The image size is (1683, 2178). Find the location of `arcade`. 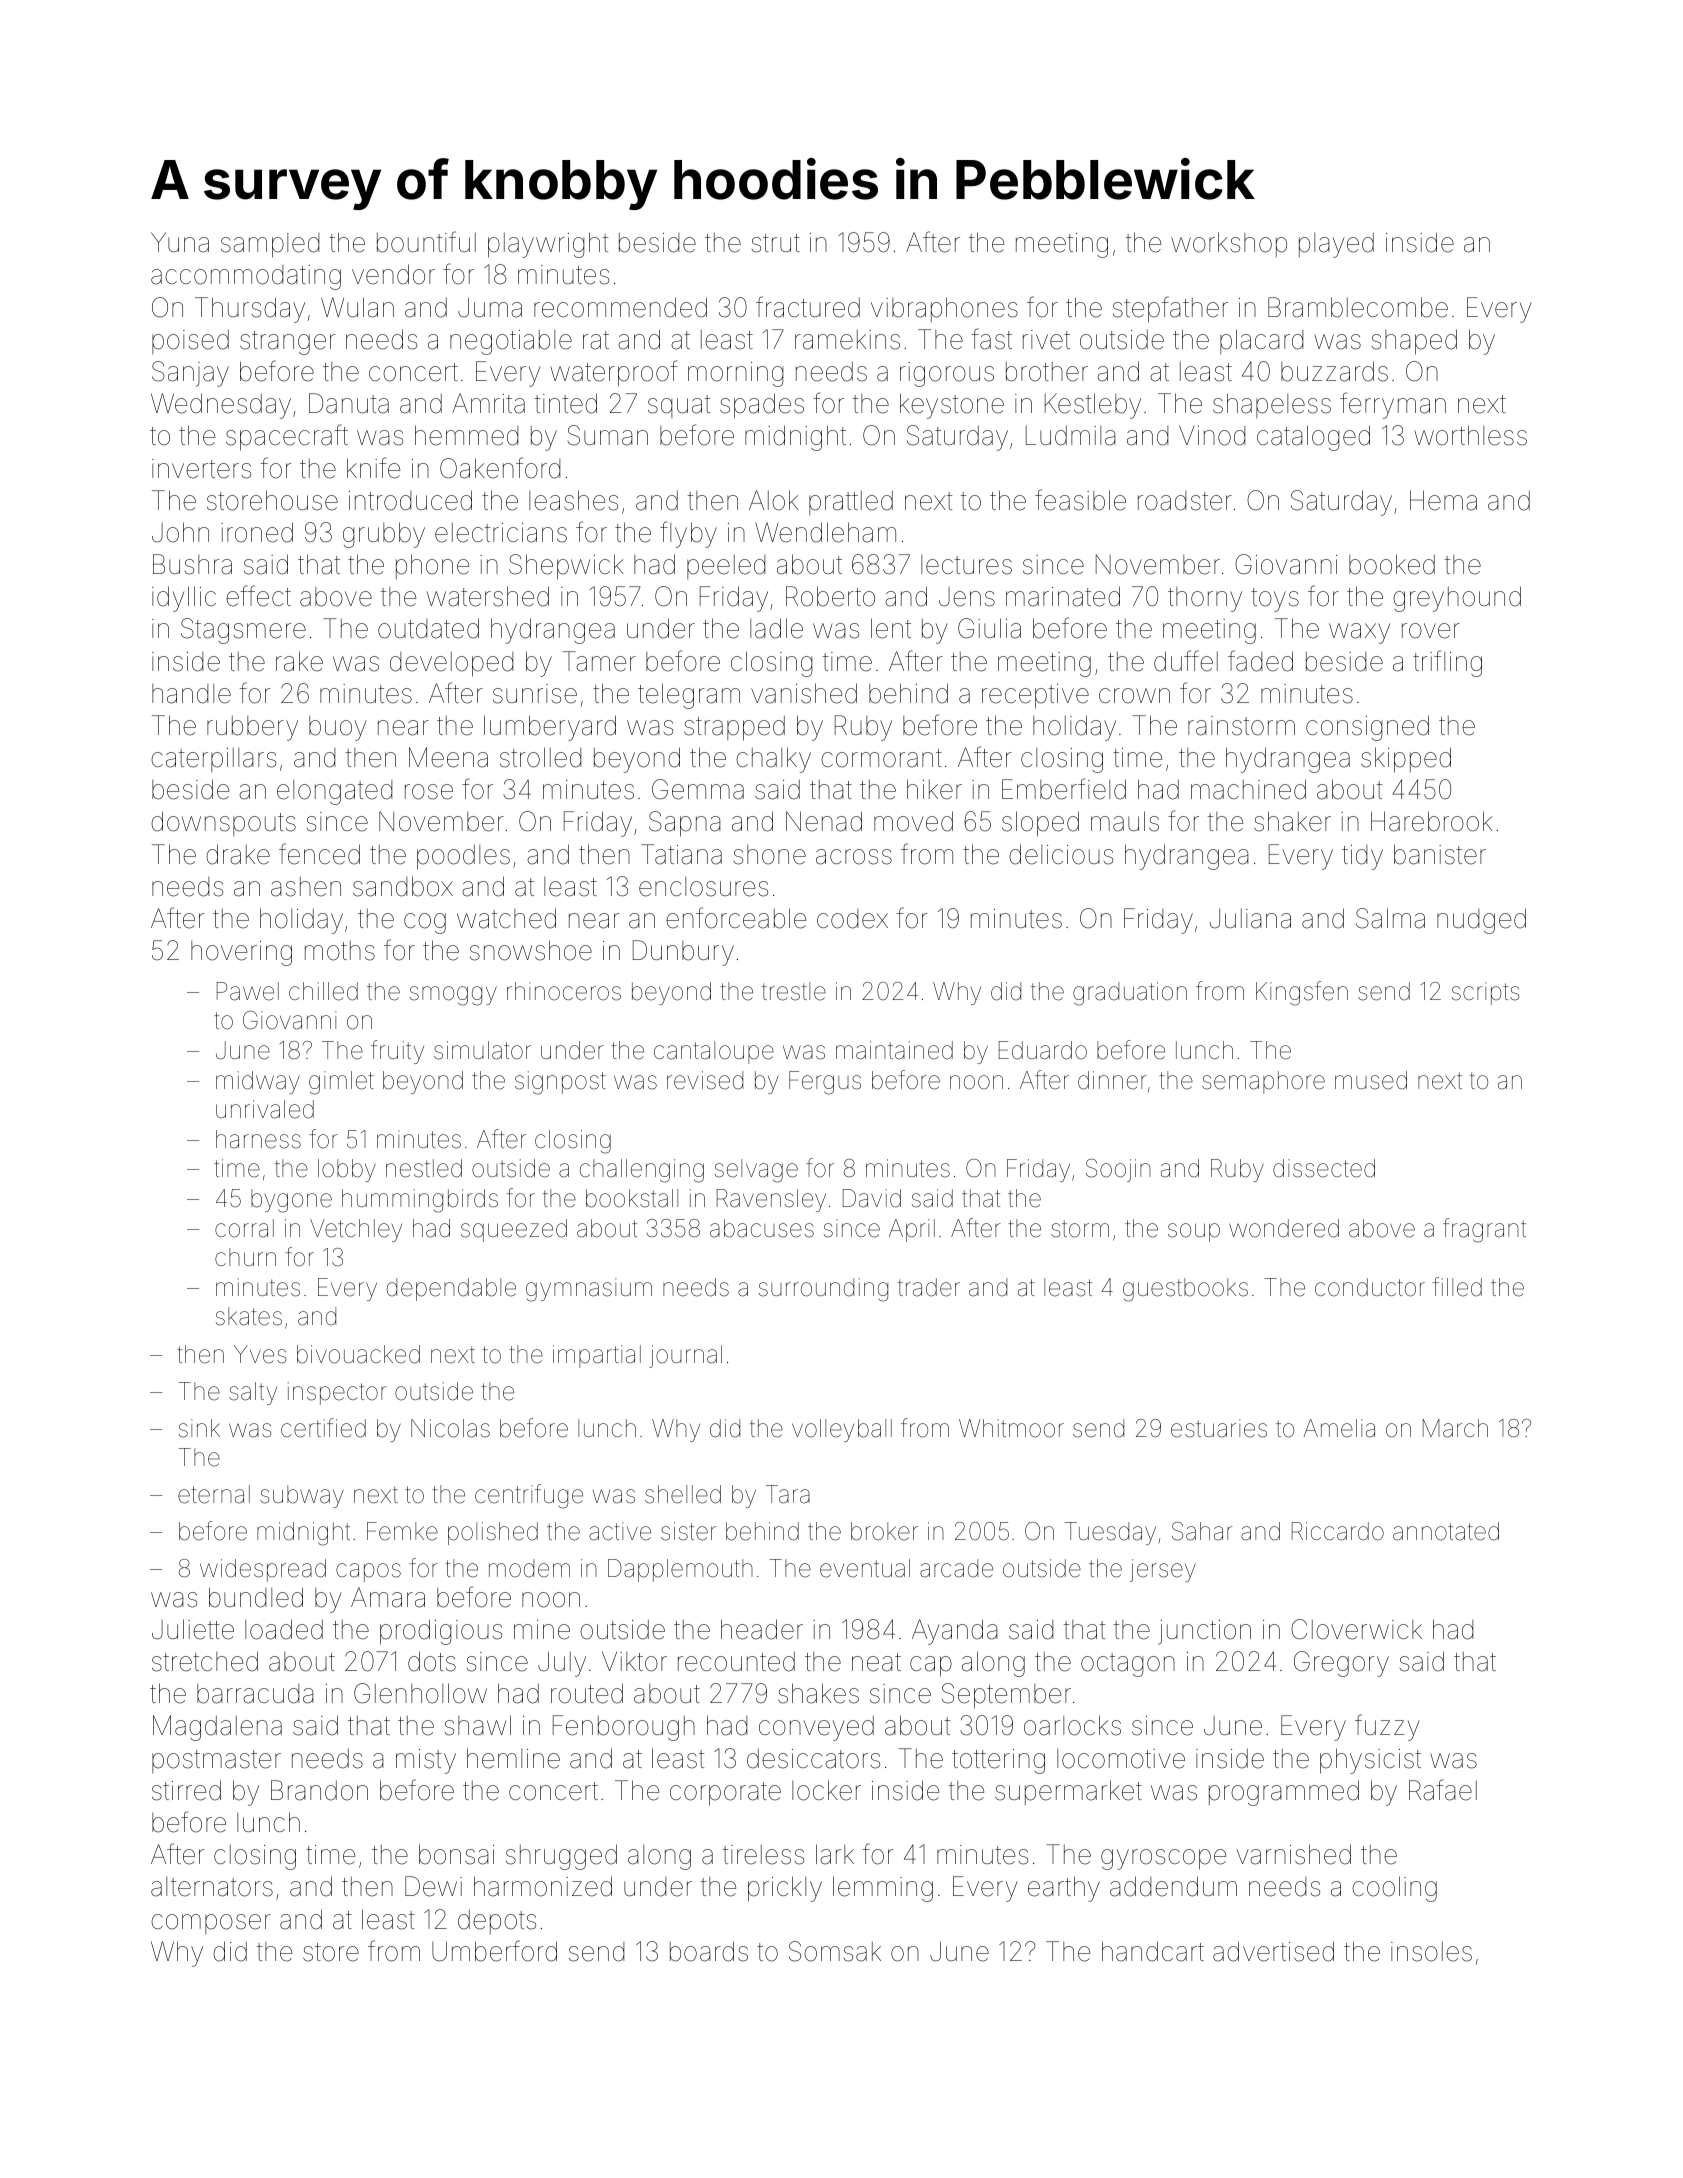

arcade is located at coordinates (956, 1568).
